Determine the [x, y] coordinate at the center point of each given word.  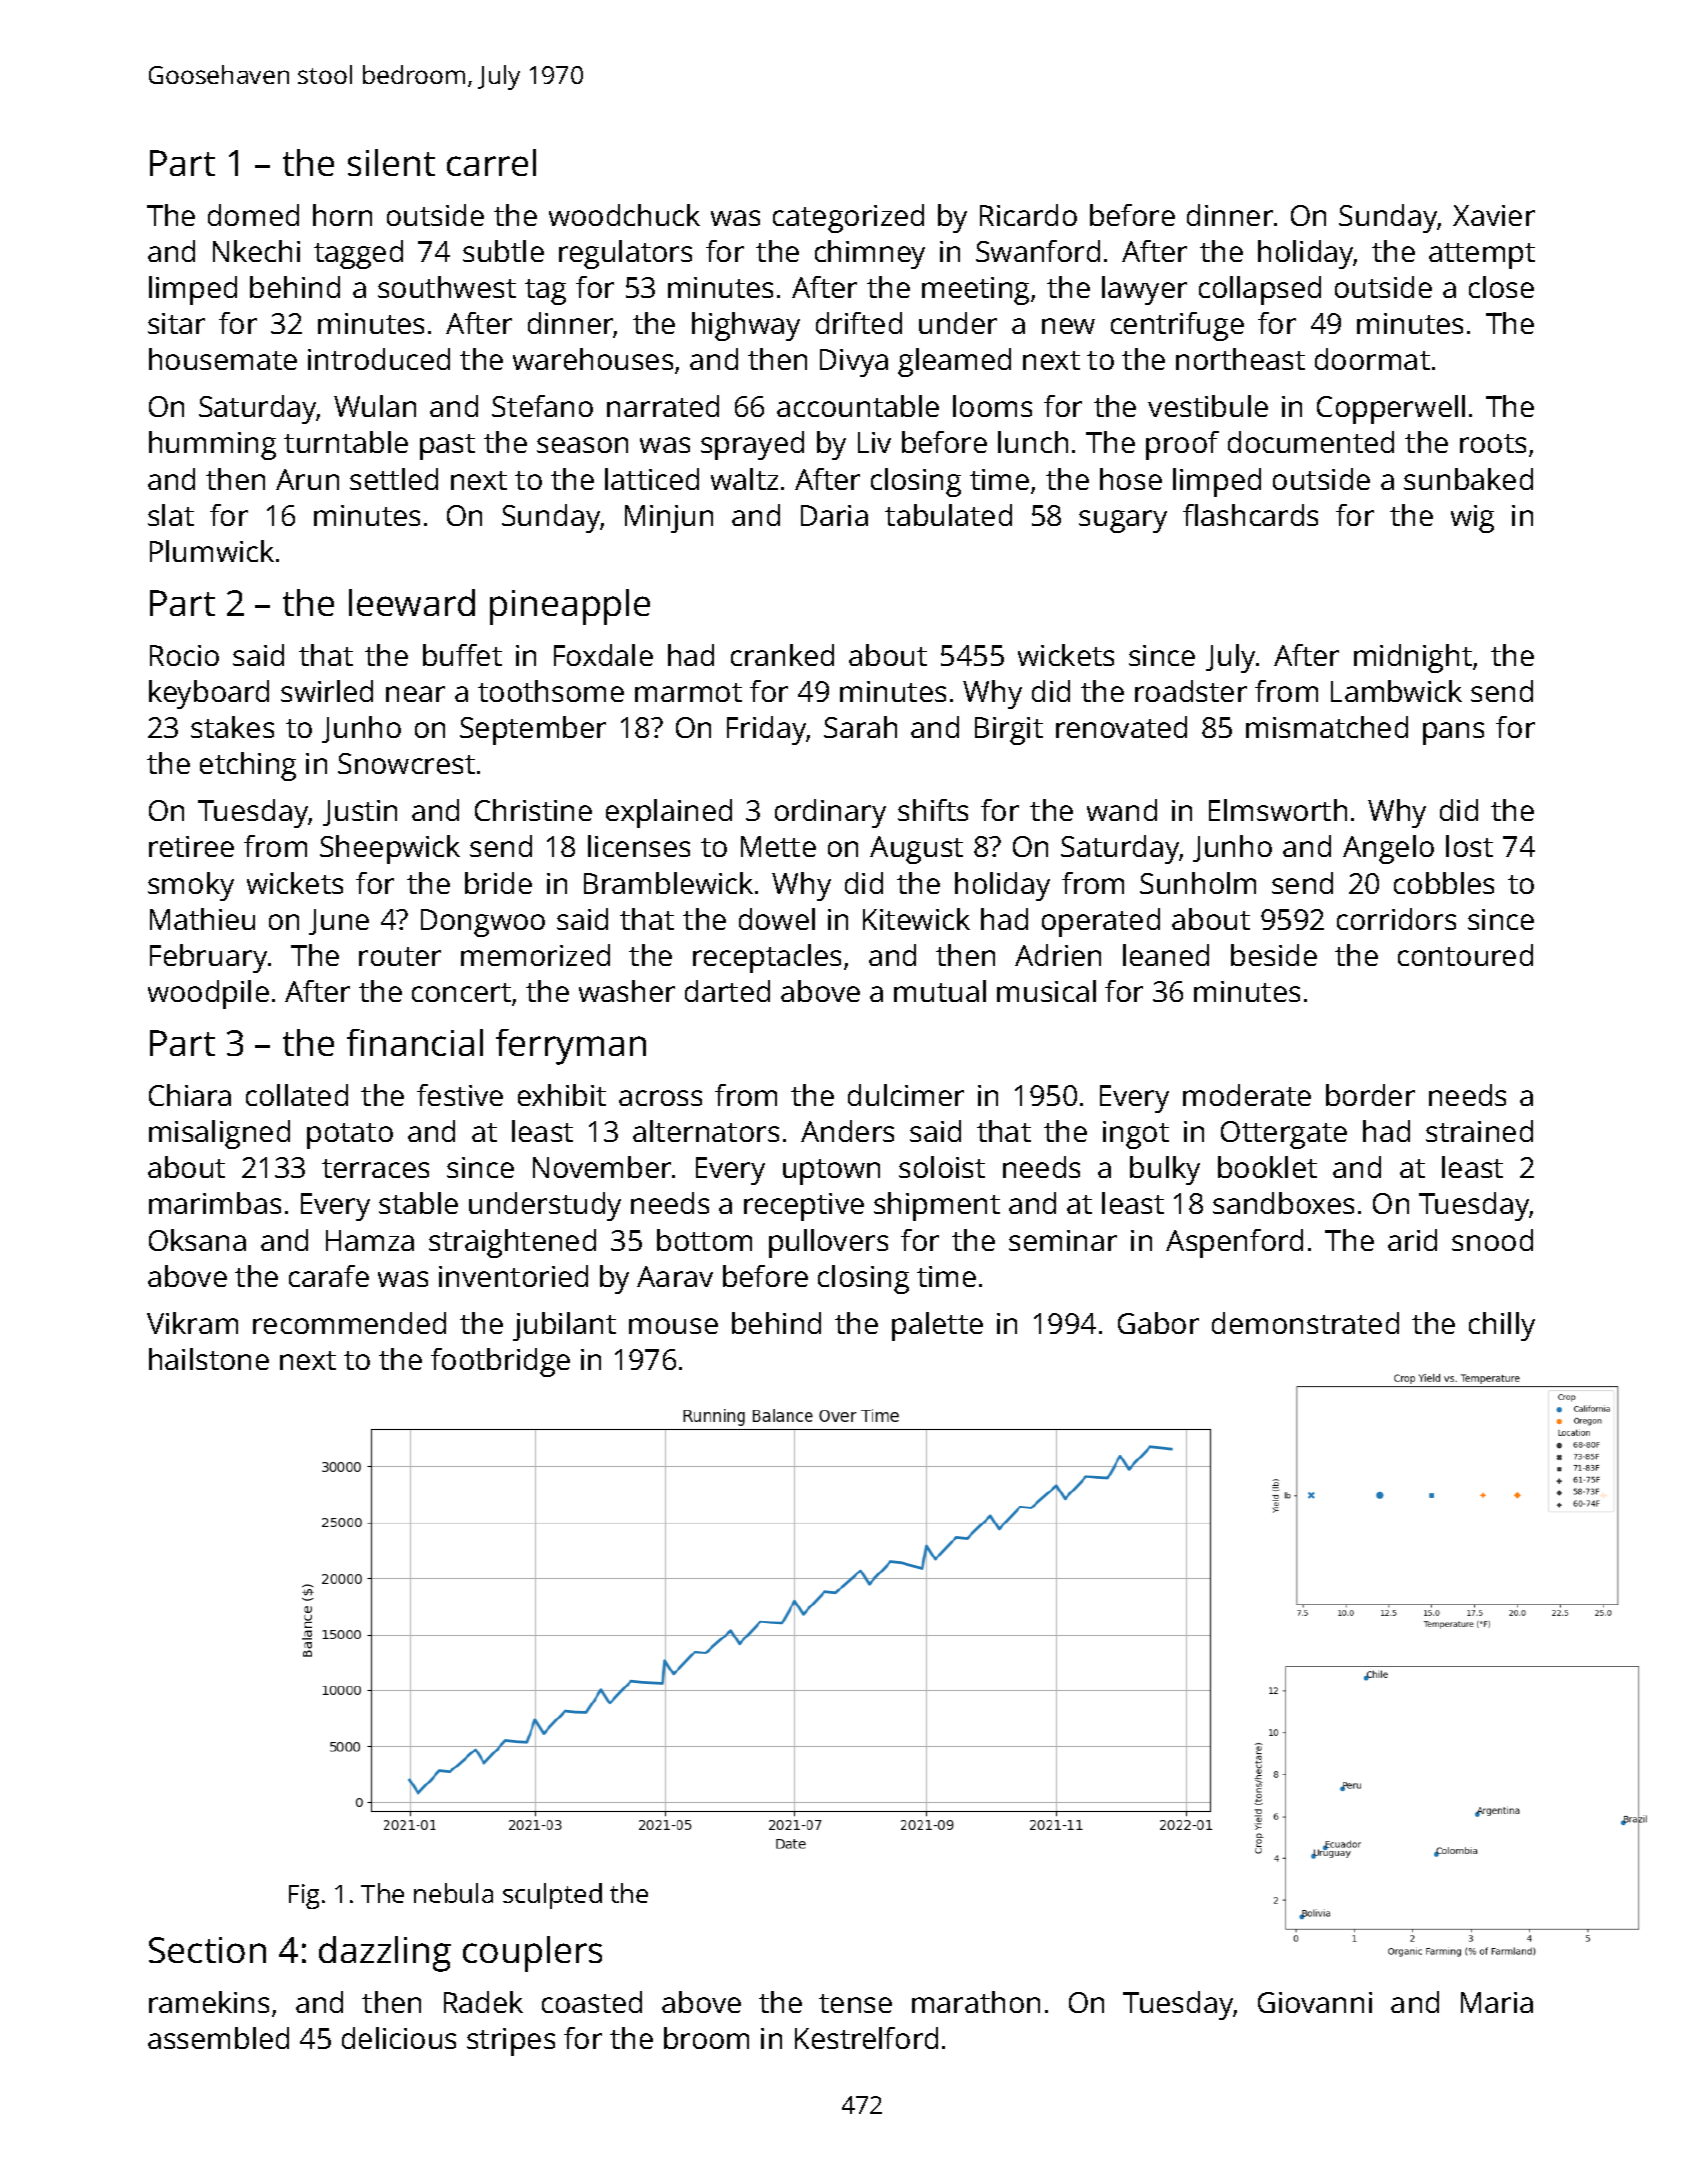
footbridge [500, 1362]
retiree [191, 846]
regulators [625, 254]
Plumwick [212, 551]
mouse [673, 1326]
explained [669, 813]
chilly [1502, 1326]
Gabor [1158, 1323]
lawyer [1144, 290]
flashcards [1250, 515]
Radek [483, 2002]
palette [937, 1326]
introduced [379, 359]
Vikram [192, 1323]
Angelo [1388, 849]
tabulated [948, 515]
